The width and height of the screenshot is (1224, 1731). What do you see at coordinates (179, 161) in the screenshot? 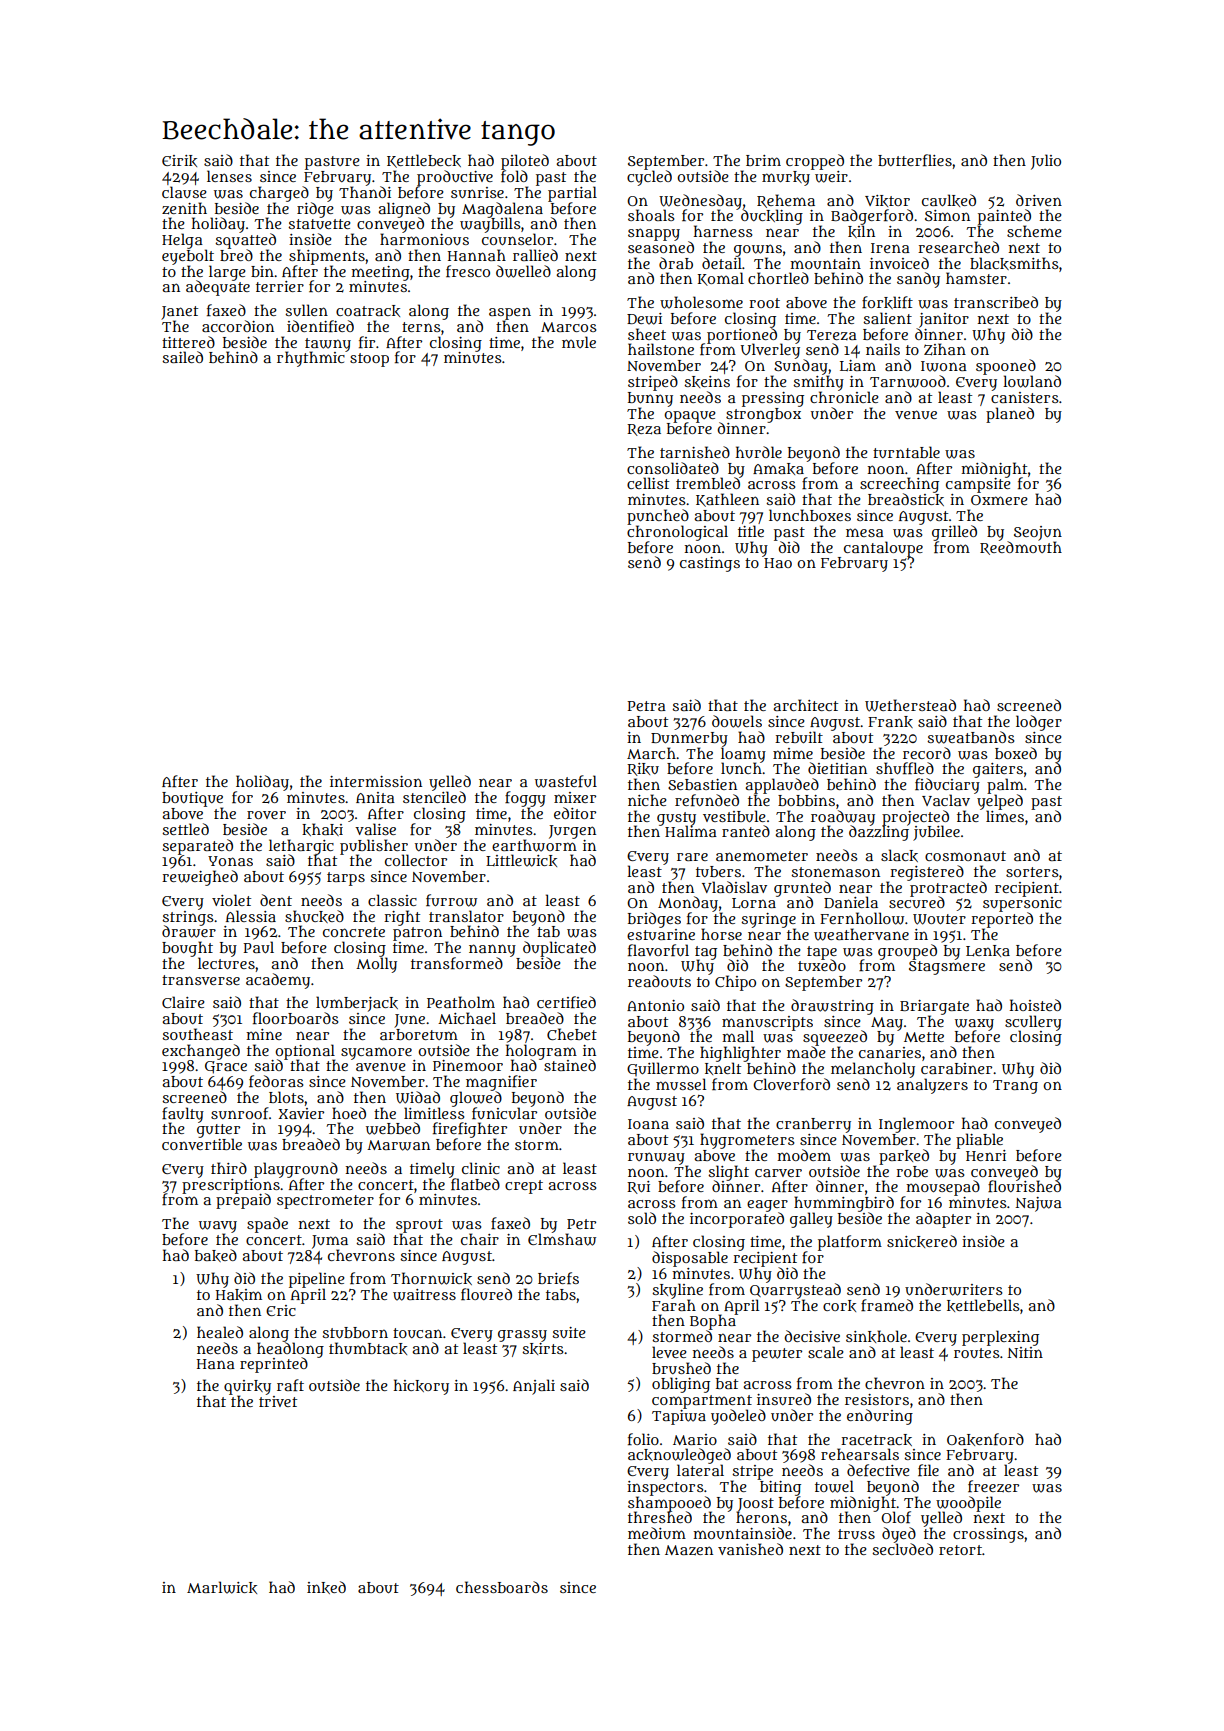
I see `Eirik` at bounding box center [179, 161].
